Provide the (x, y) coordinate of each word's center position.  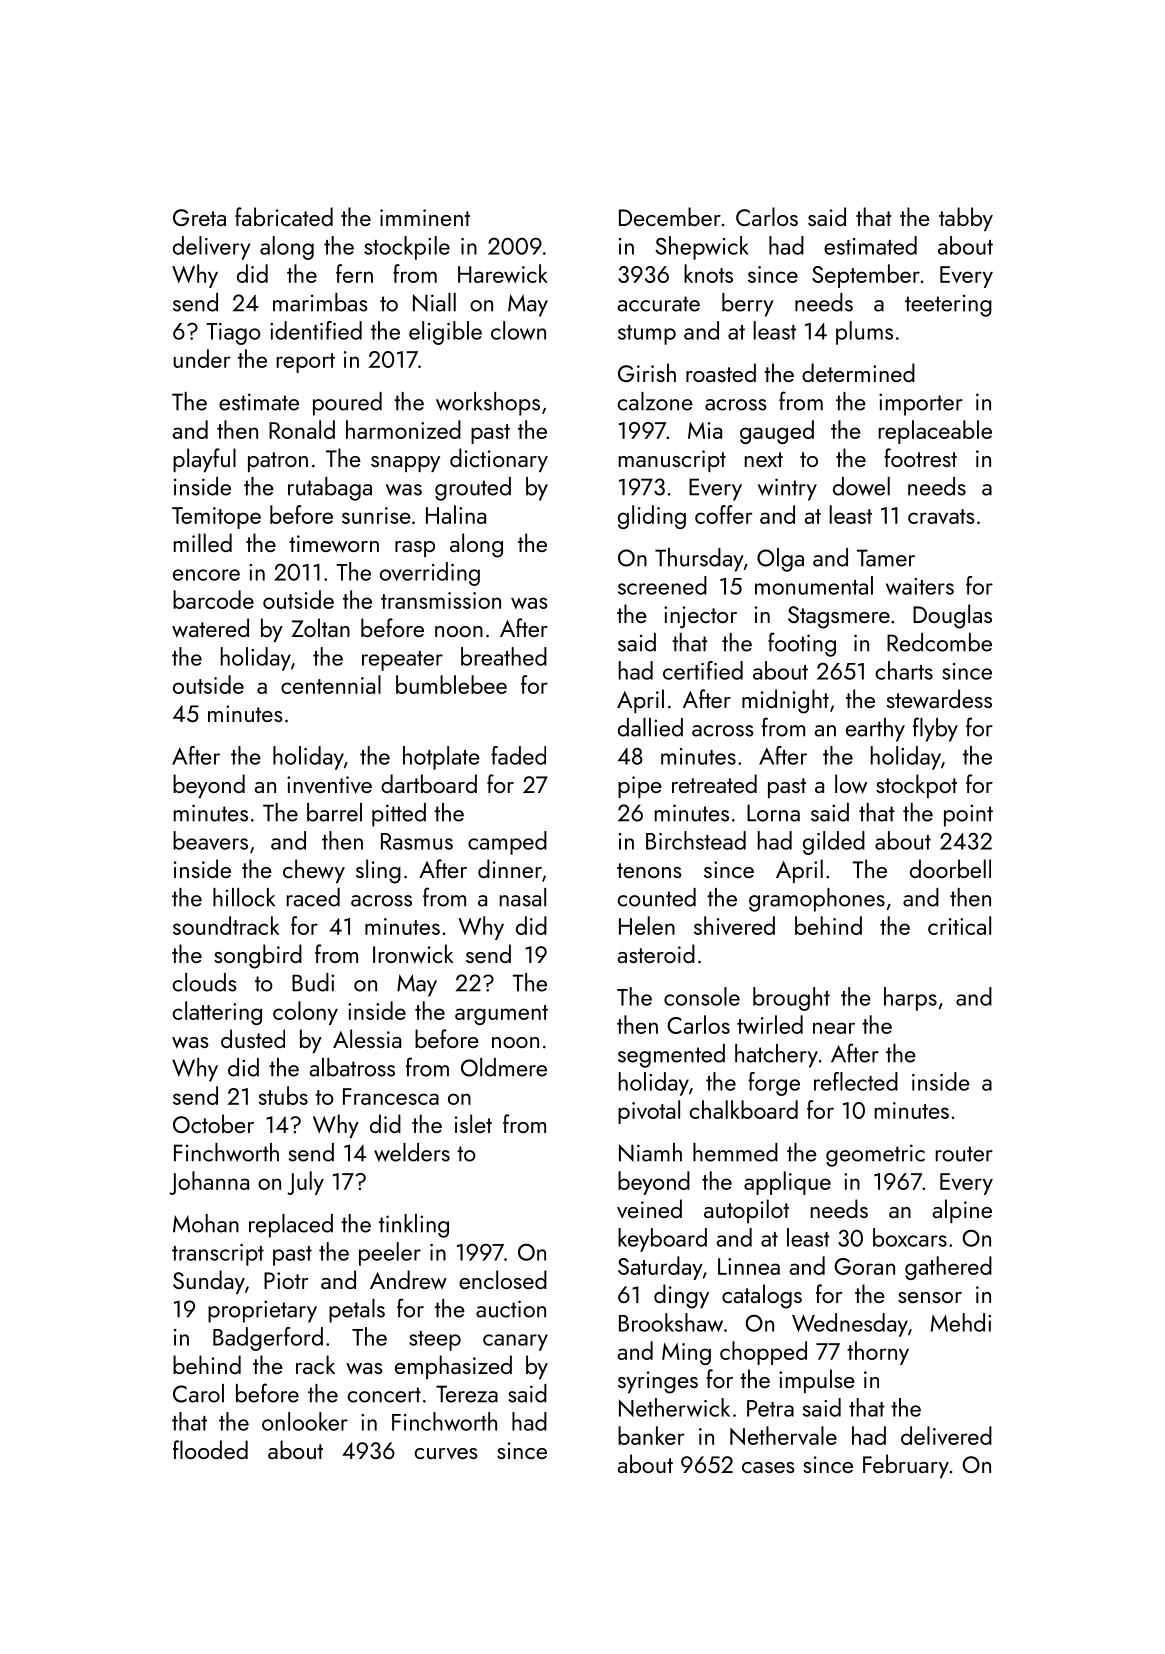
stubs (283, 1095)
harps (910, 999)
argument (501, 1015)
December (670, 216)
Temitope (216, 518)
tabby (966, 219)
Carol (198, 1393)
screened (662, 585)
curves (446, 1454)
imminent (425, 217)
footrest (920, 457)
